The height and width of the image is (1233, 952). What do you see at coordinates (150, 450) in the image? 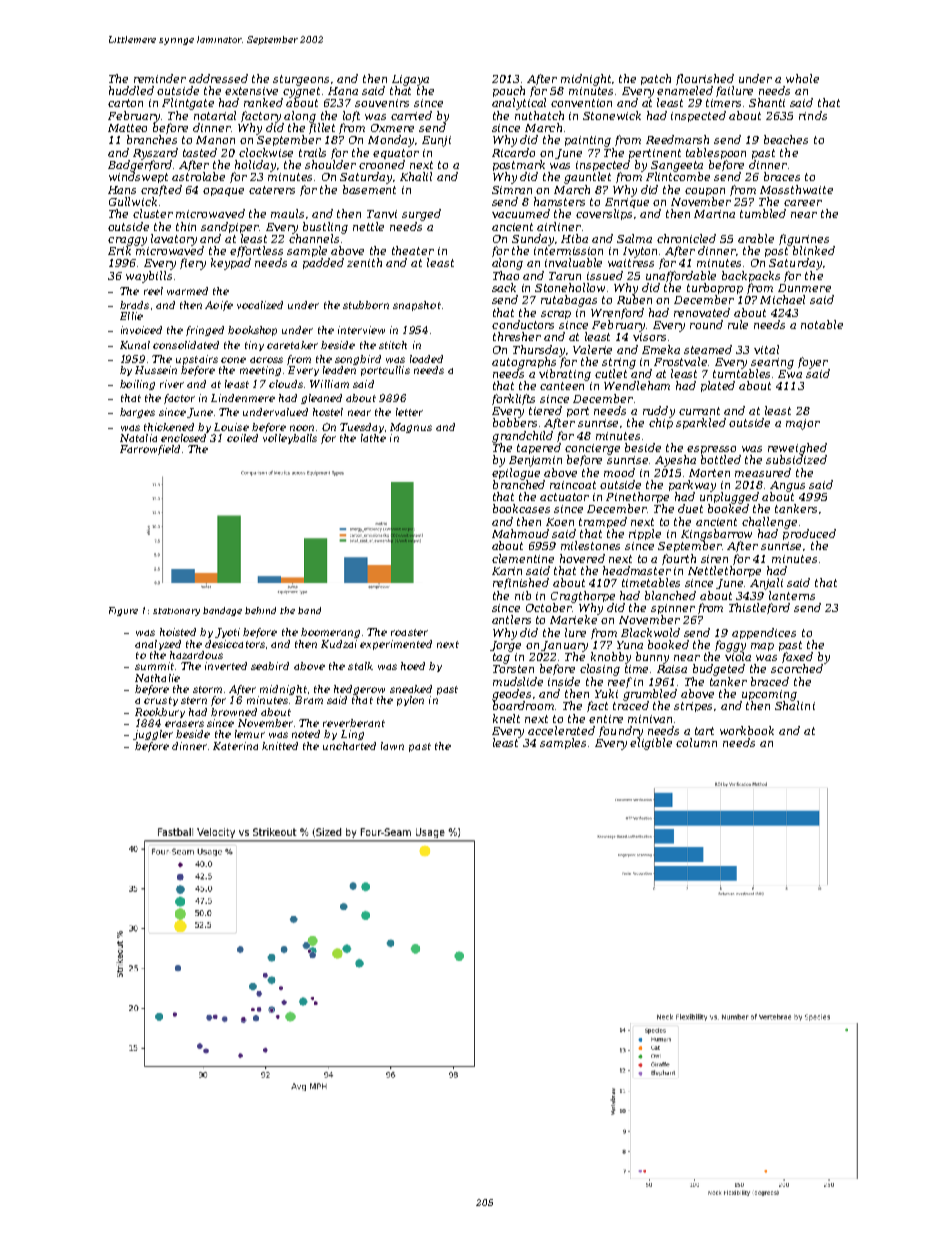
I see `Farrowfield` at bounding box center [150, 450].
